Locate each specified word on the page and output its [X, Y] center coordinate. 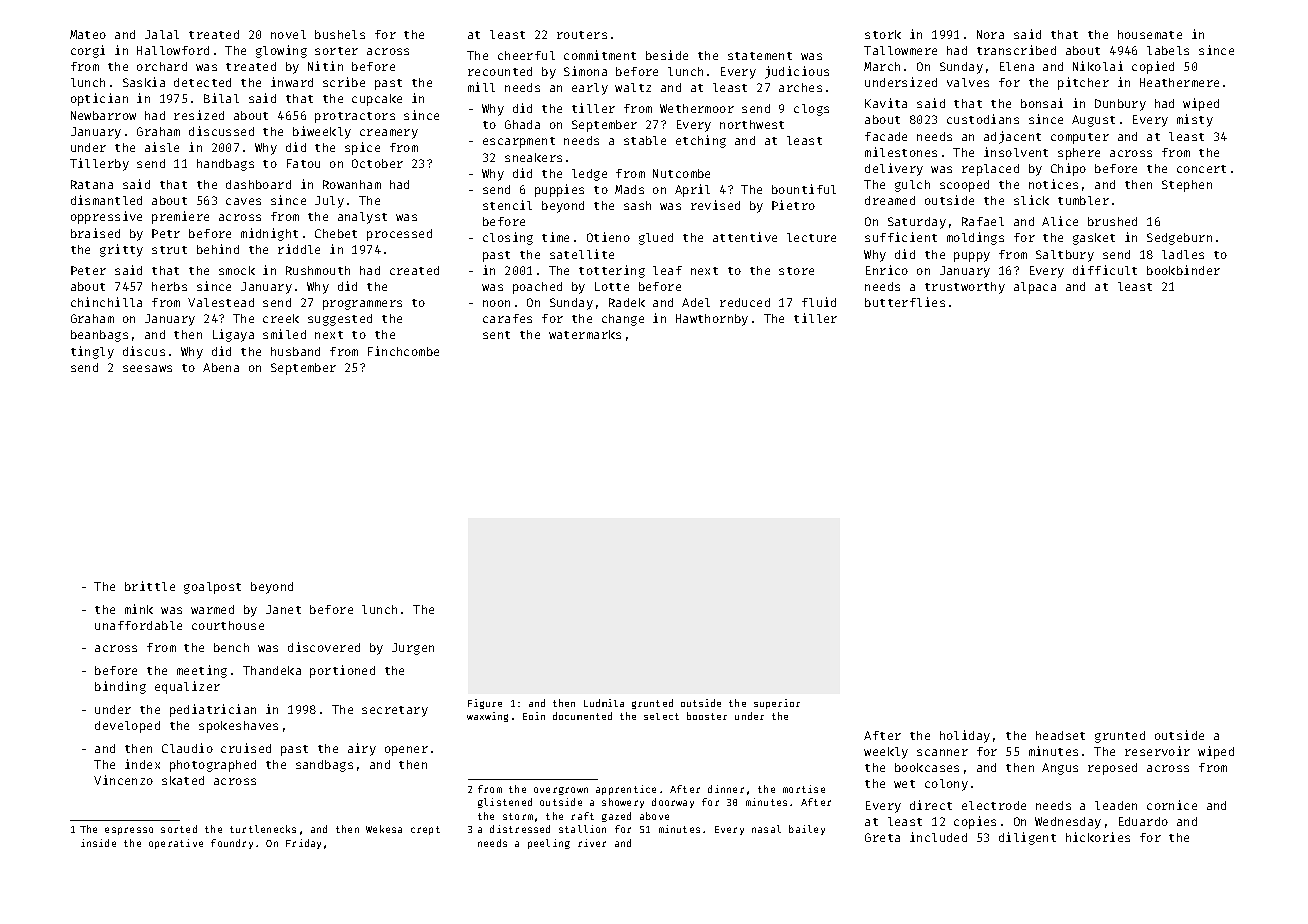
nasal [766, 829]
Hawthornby [712, 320]
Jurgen [413, 649]
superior [777, 704]
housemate [1150, 34]
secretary [395, 711]
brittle [150, 586]
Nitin [325, 66]
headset [1060, 735]
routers [582, 35]
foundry [232, 844]
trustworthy [965, 288]
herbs [169, 286]
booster [707, 716]
